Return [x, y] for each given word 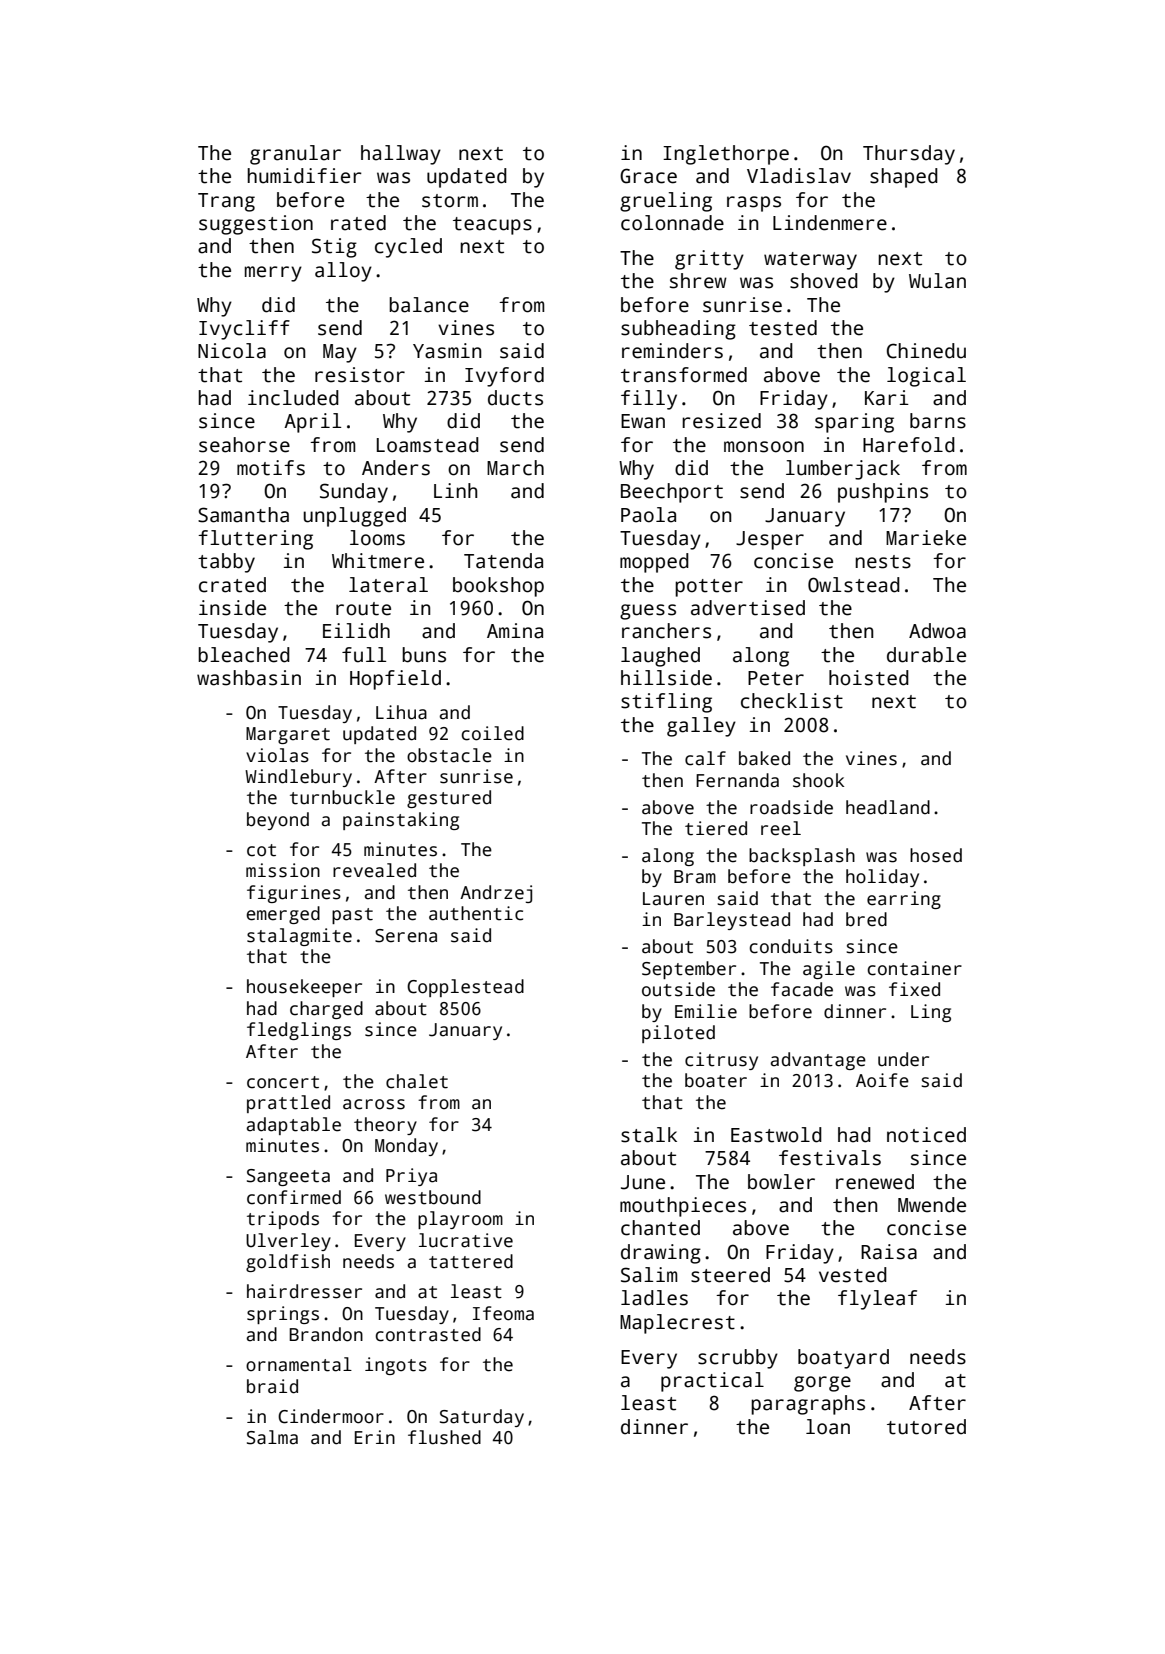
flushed [444, 1437]
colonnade [672, 223]
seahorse [244, 445]
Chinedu [926, 351]
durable [926, 655]
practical [712, 1382]
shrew [698, 281]
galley [701, 727]
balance [429, 305]
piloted [678, 1034]
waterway [810, 261]
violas [277, 755]
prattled [288, 1104]
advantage [818, 1061]
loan [828, 1427]
